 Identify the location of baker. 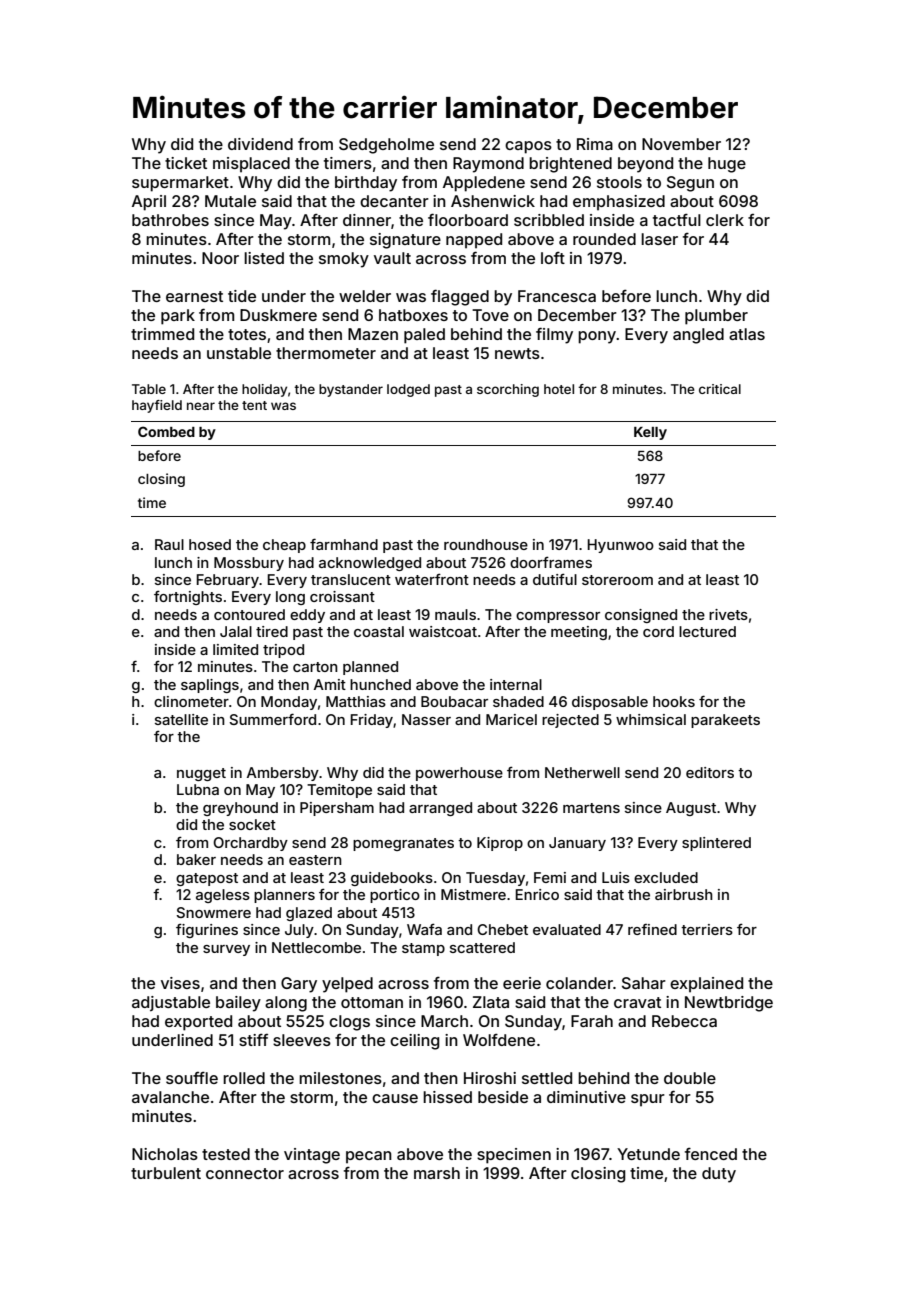
(196, 859).
